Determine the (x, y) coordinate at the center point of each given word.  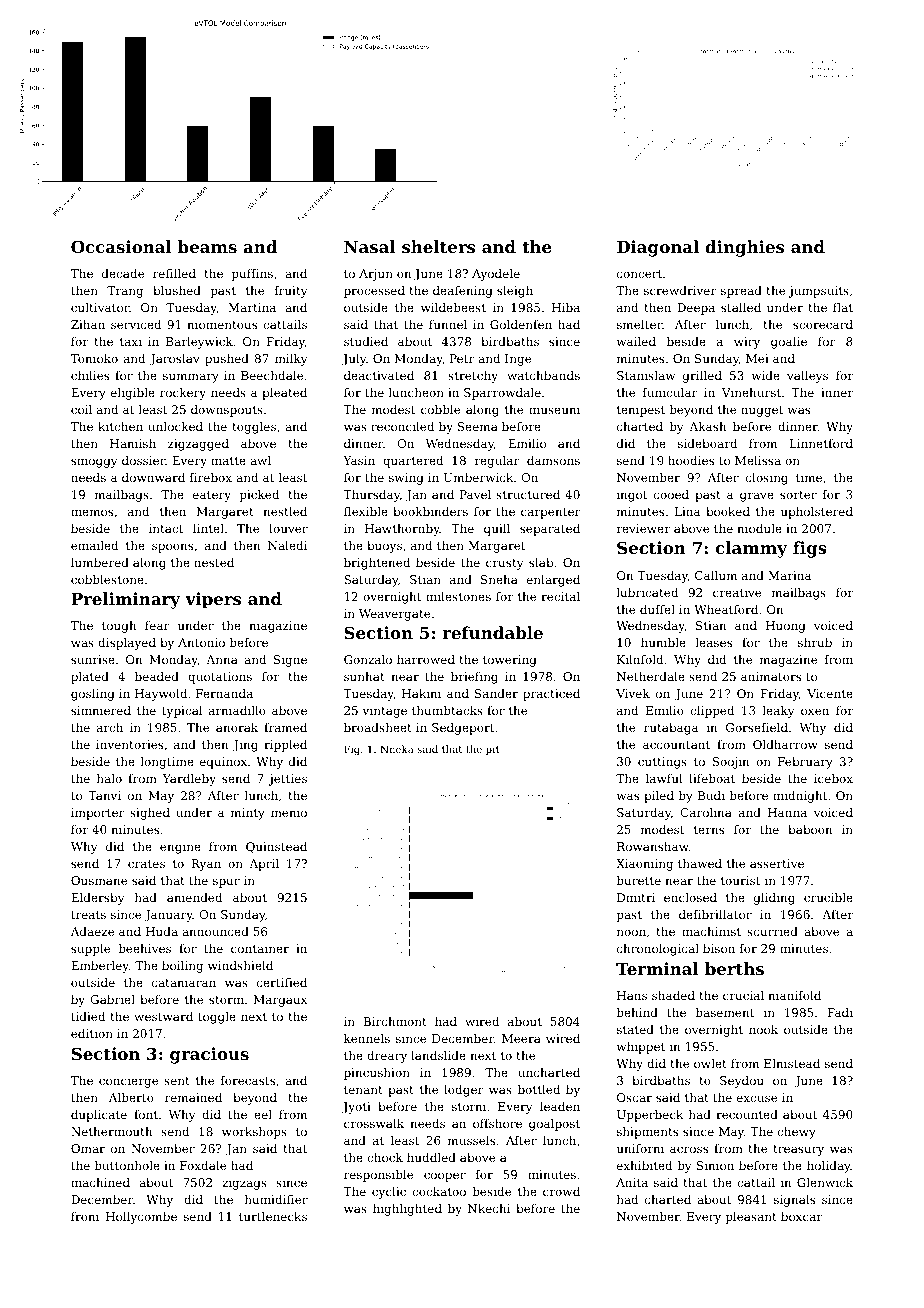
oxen (815, 711)
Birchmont (395, 1021)
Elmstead (792, 1063)
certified (282, 982)
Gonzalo (368, 659)
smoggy (94, 463)
